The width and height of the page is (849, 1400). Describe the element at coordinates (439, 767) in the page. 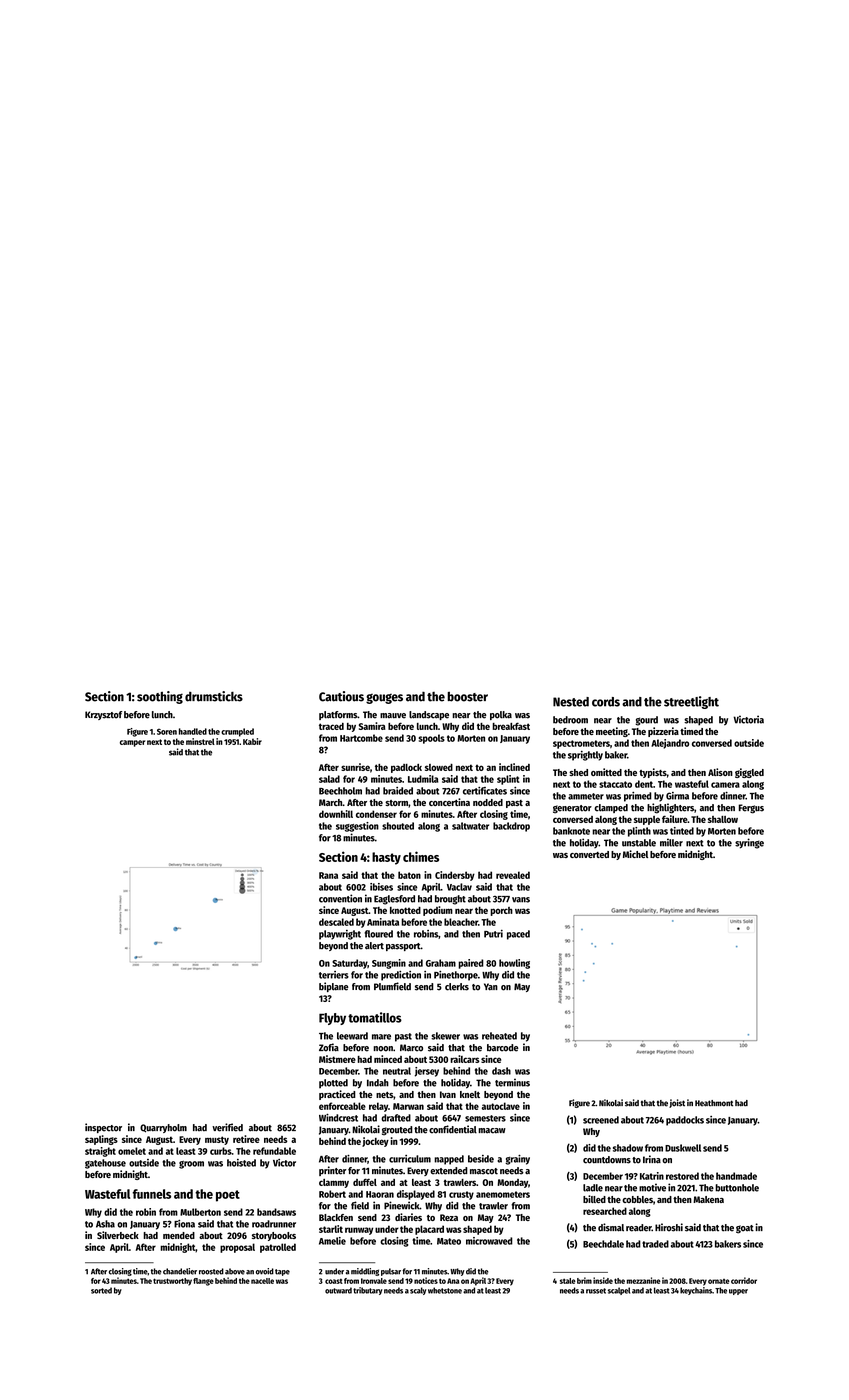

I see `slowed` at that location.
